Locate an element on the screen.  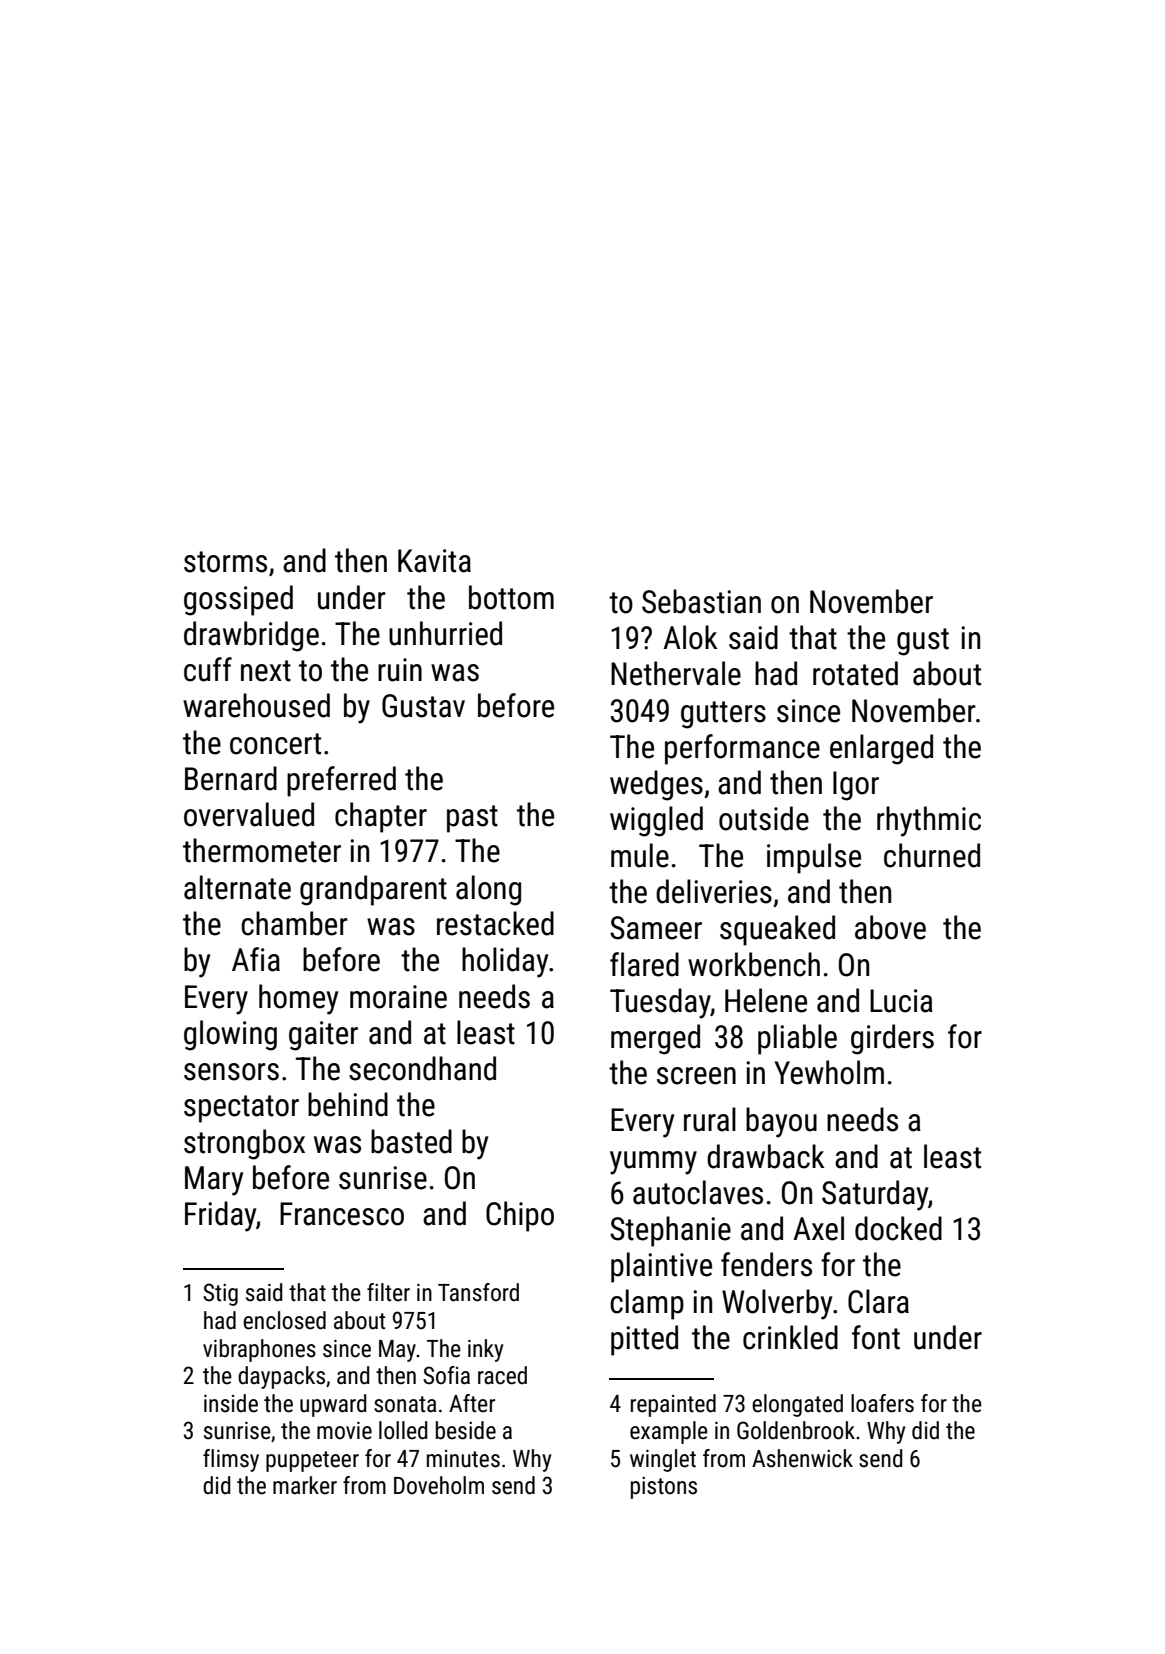
Lucia is located at coordinates (901, 1001).
